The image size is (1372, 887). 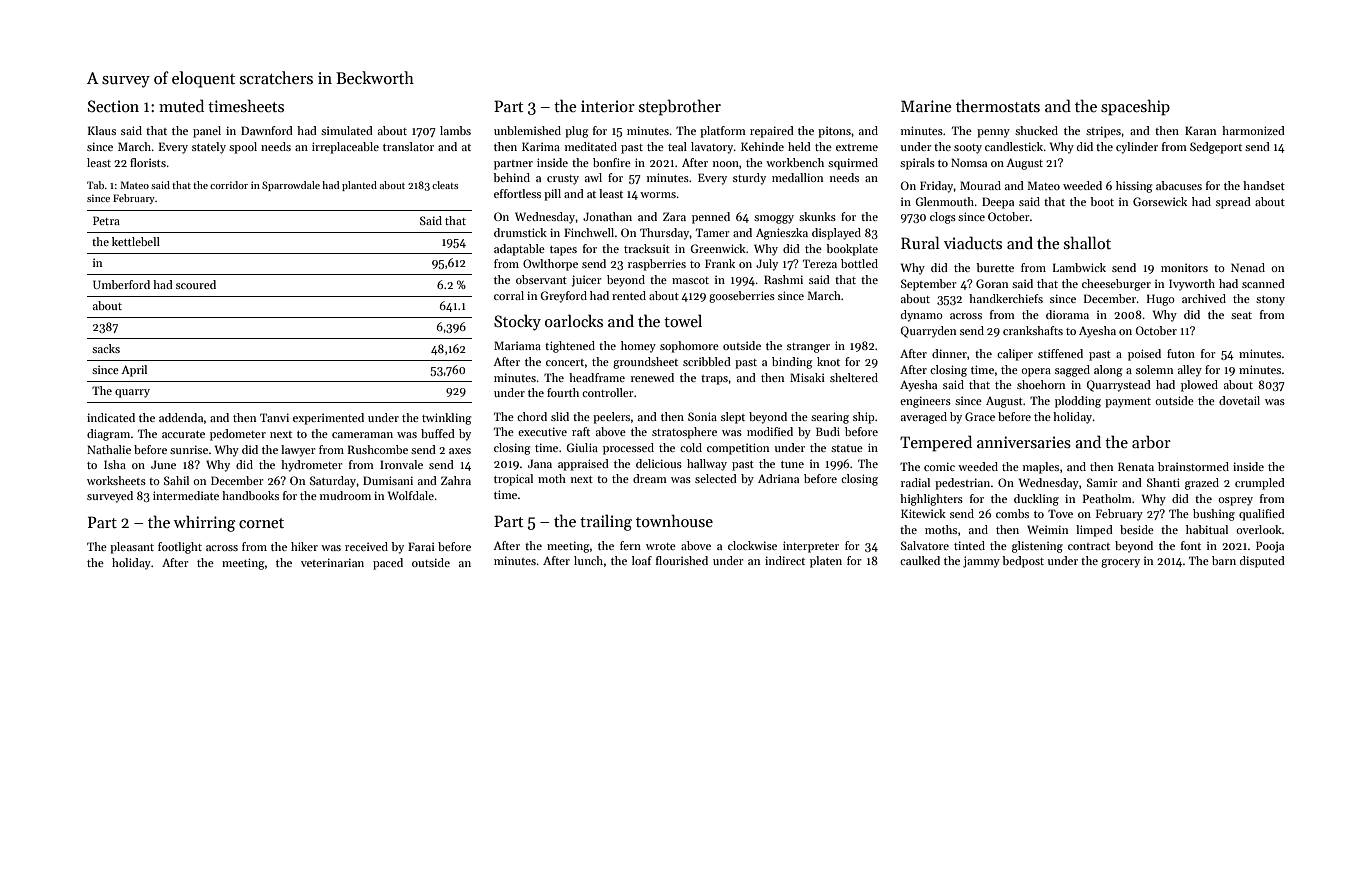 What do you see at coordinates (665, 234) in the image?
I see `Thursday` at bounding box center [665, 234].
